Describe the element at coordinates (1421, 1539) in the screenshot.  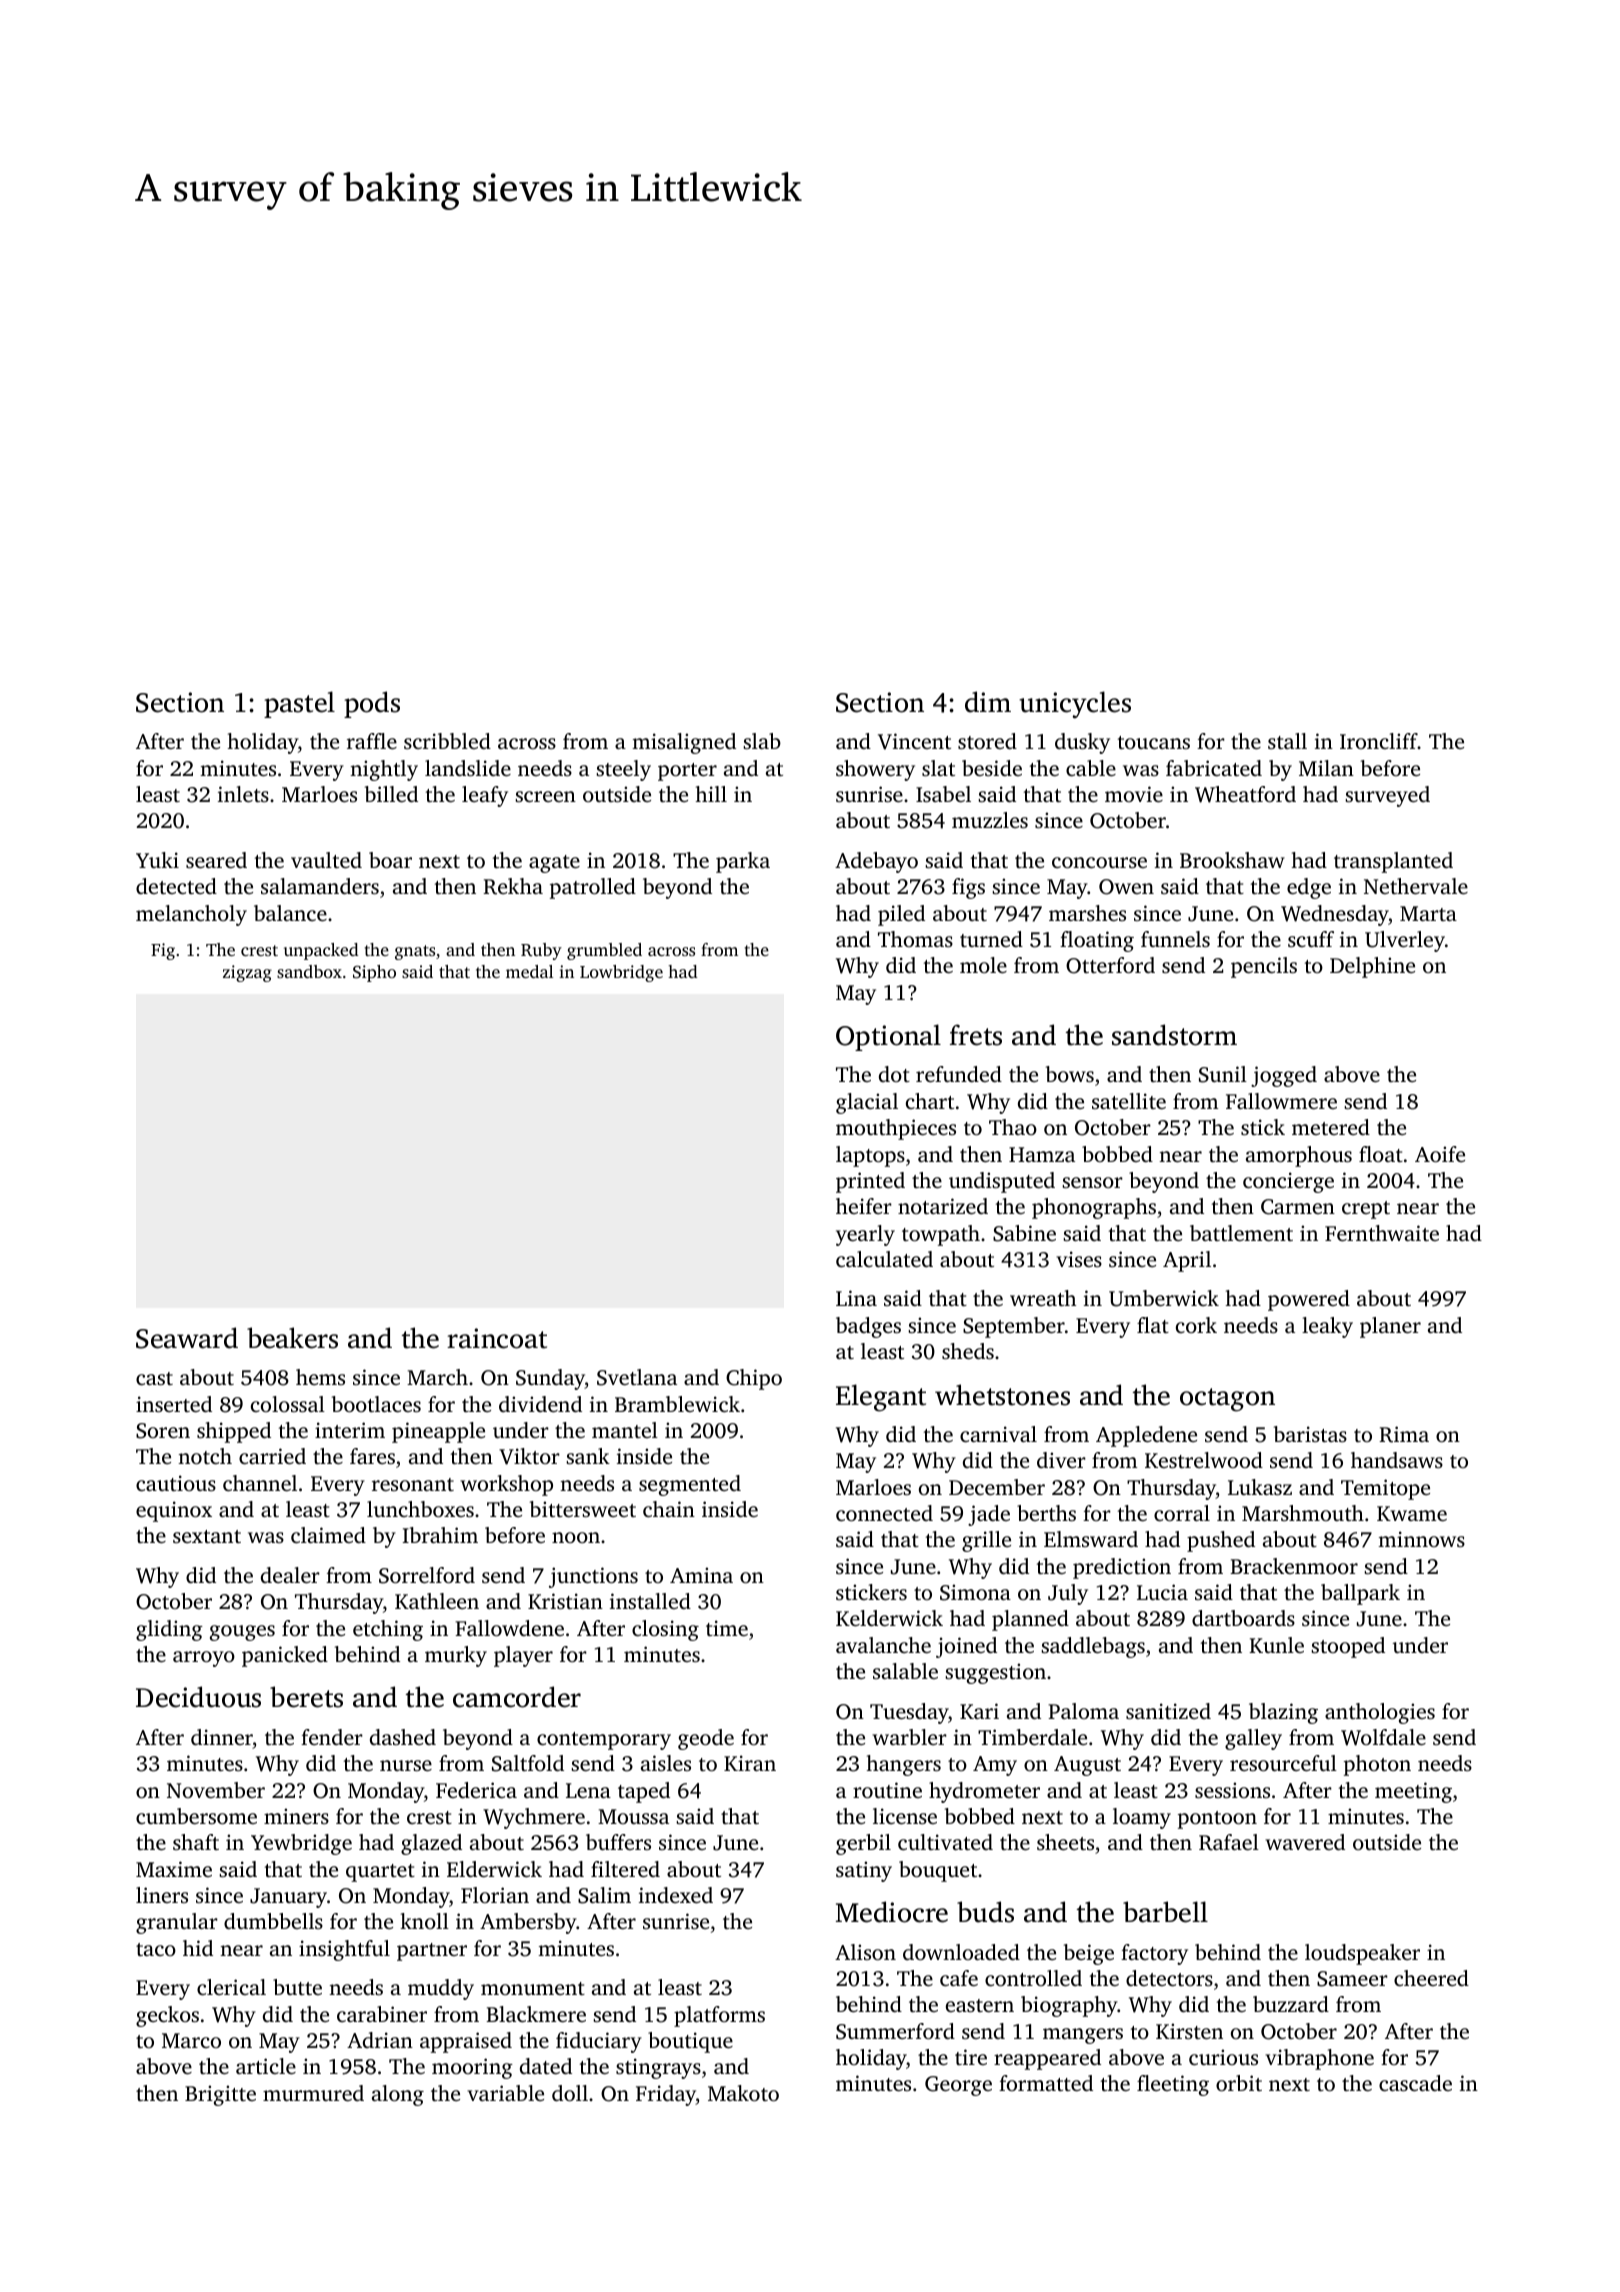
I see `minnows` at that location.
